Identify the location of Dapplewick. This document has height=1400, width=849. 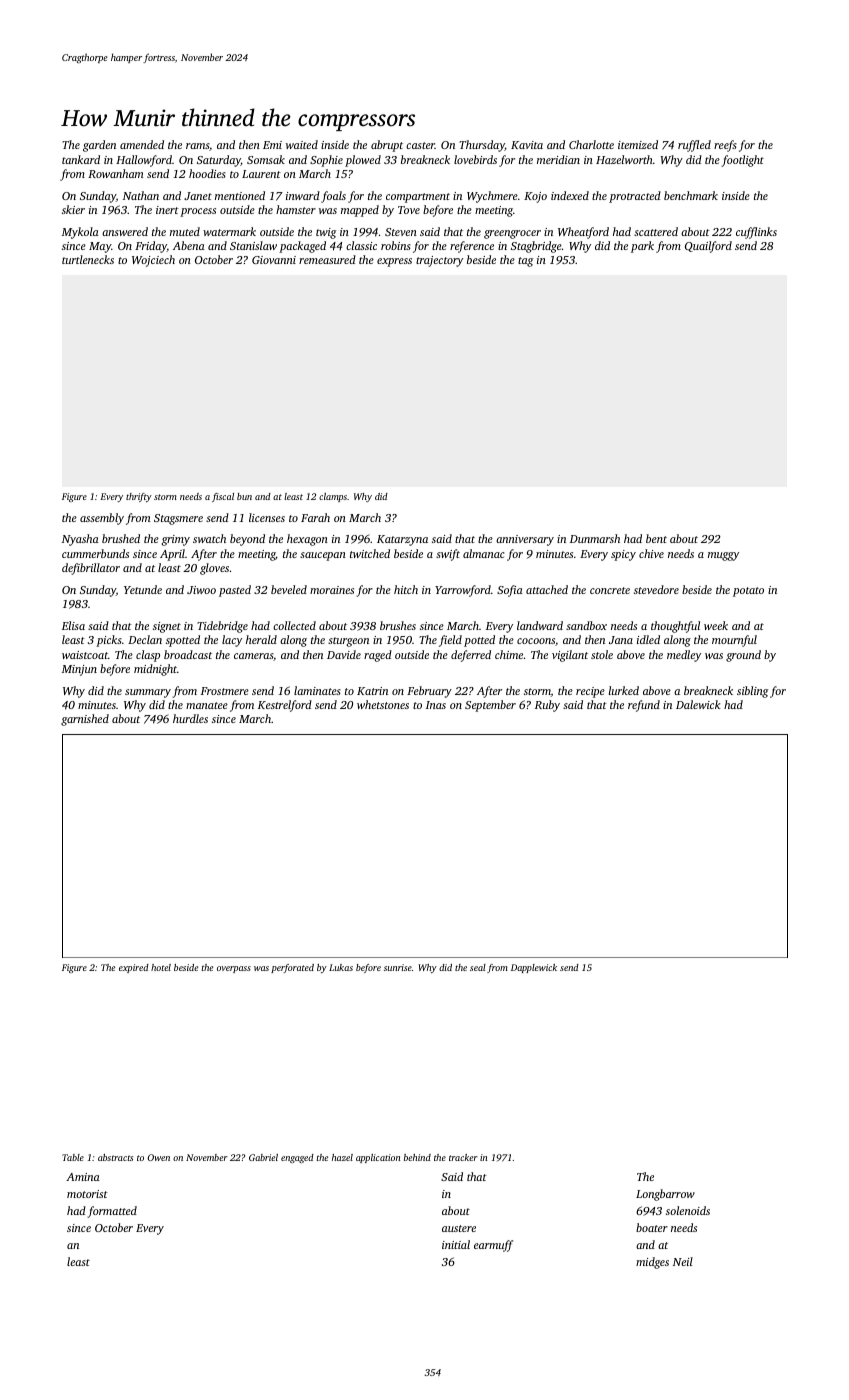
(534, 968).
